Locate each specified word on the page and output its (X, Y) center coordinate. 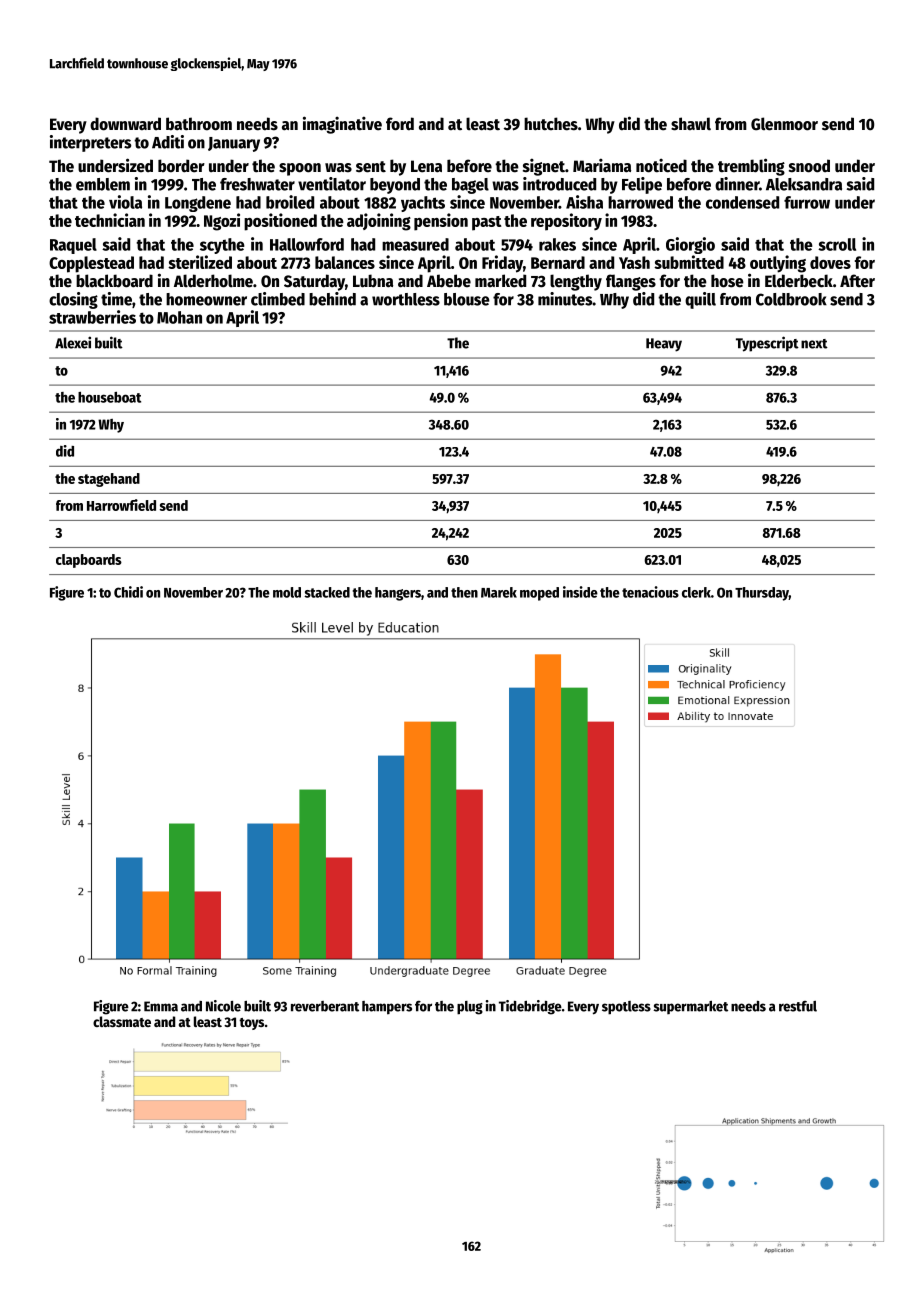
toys (251, 1024)
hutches (551, 124)
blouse (467, 299)
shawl (691, 124)
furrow (807, 202)
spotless (626, 1008)
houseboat (109, 397)
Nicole (223, 1006)
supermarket (690, 1007)
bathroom (199, 124)
